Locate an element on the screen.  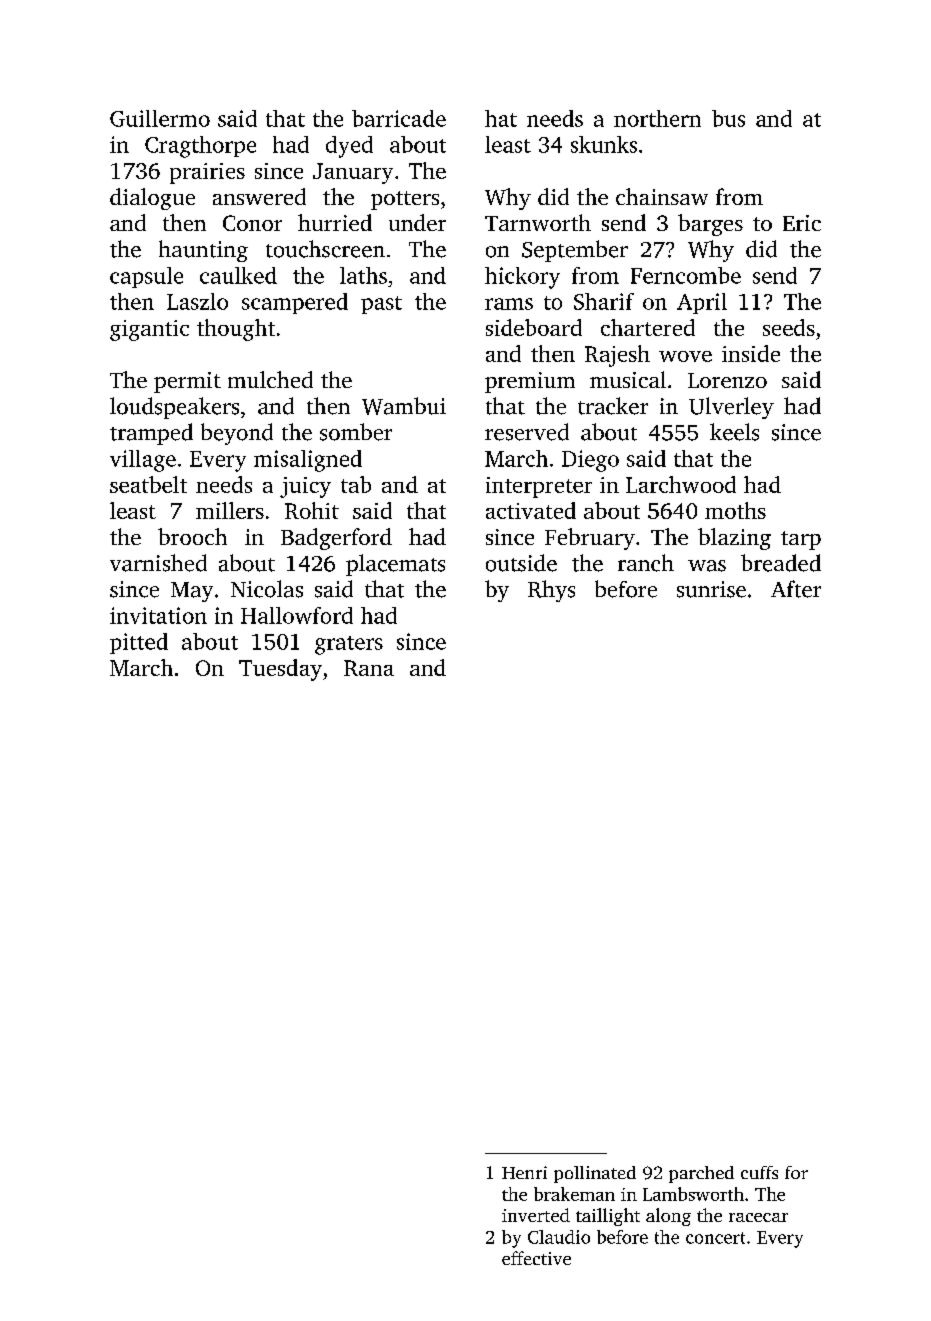
past is located at coordinates (381, 305).
